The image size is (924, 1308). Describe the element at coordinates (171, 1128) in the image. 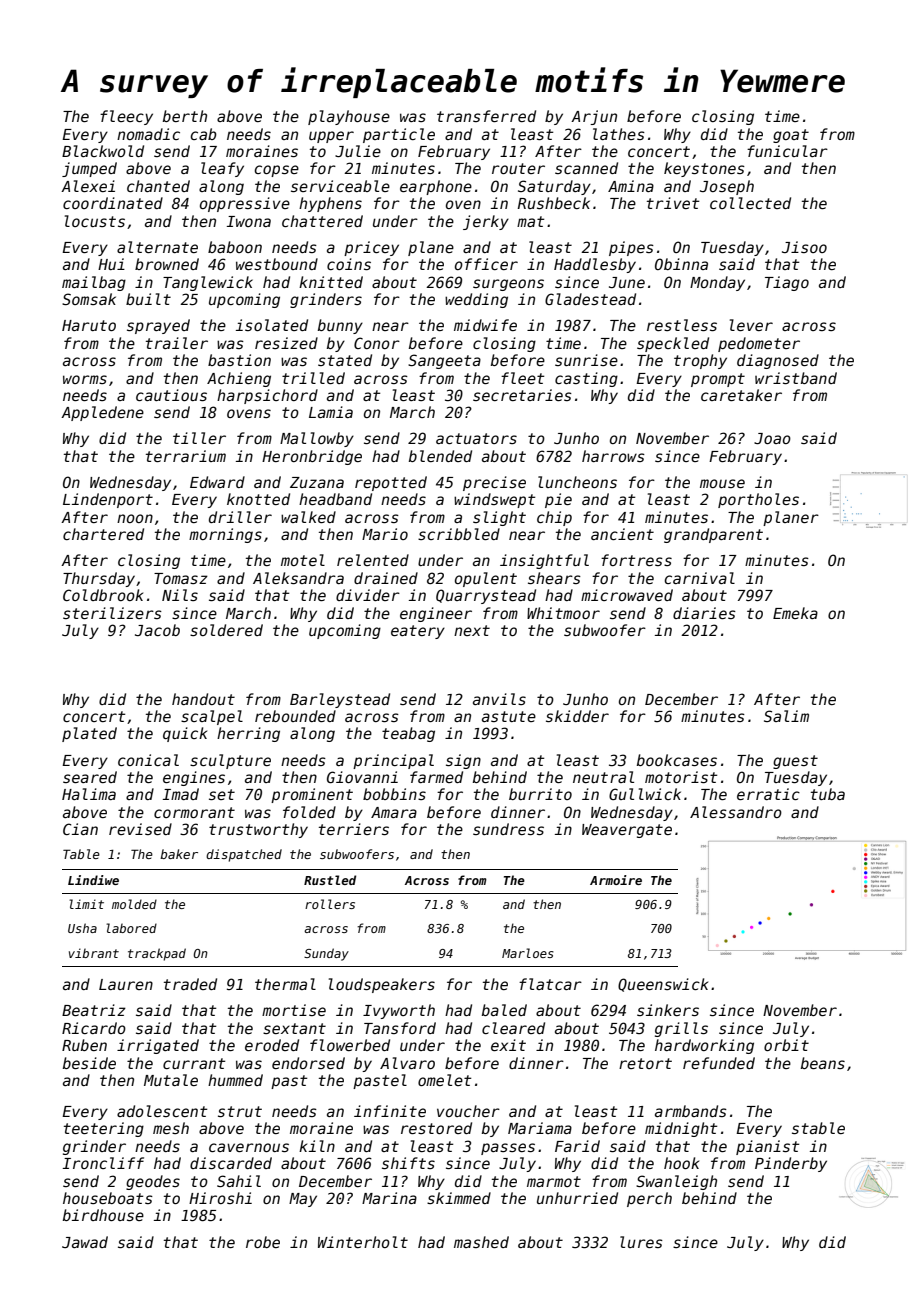

I see `mesh` at that location.
